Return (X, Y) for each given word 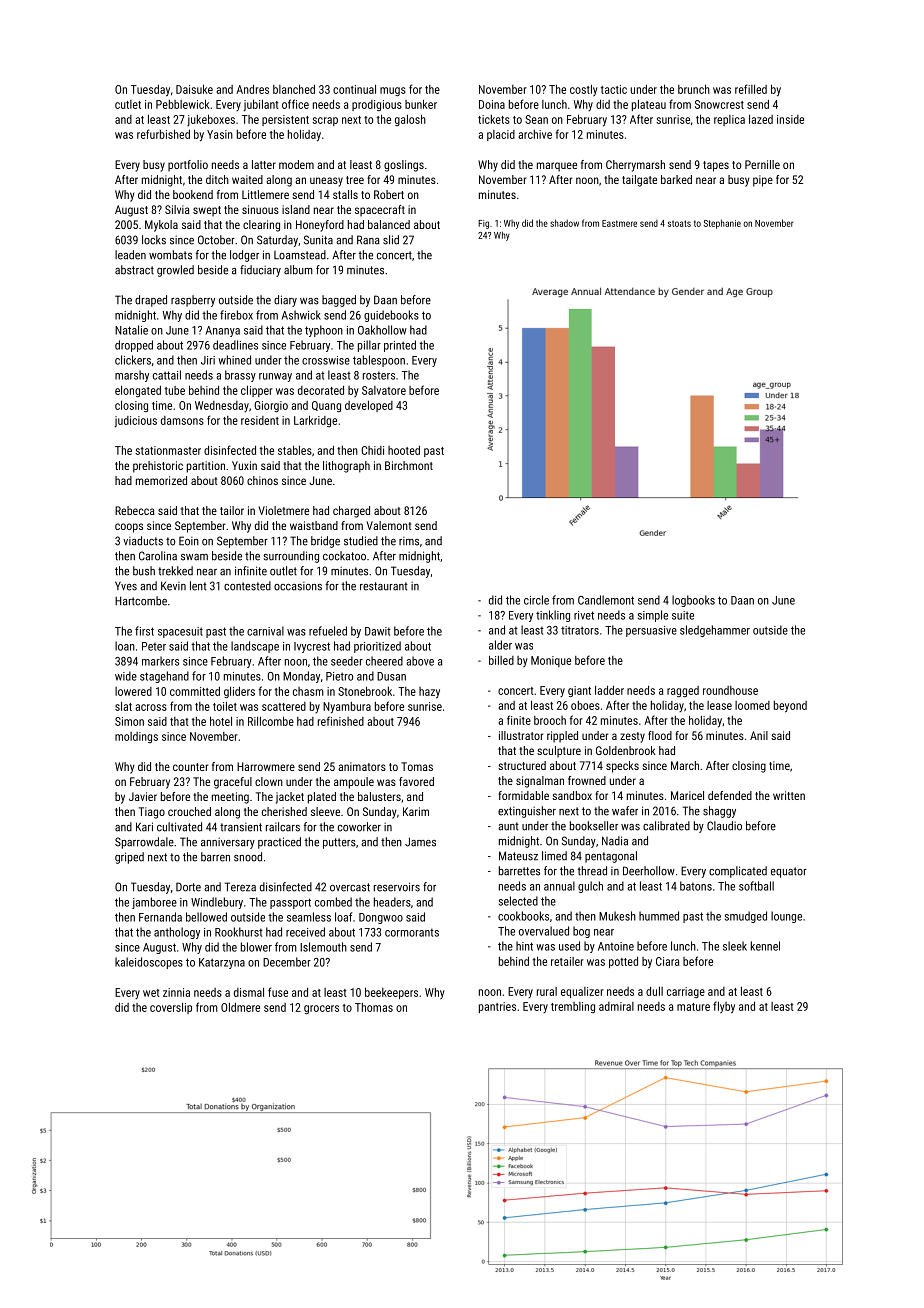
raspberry (193, 301)
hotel (221, 721)
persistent (285, 120)
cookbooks (523, 916)
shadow (564, 223)
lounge (786, 917)
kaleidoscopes (149, 963)
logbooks (693, 601)
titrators (580, 630)
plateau (649, 105)
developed (369, 406)
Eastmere (619, 223)
